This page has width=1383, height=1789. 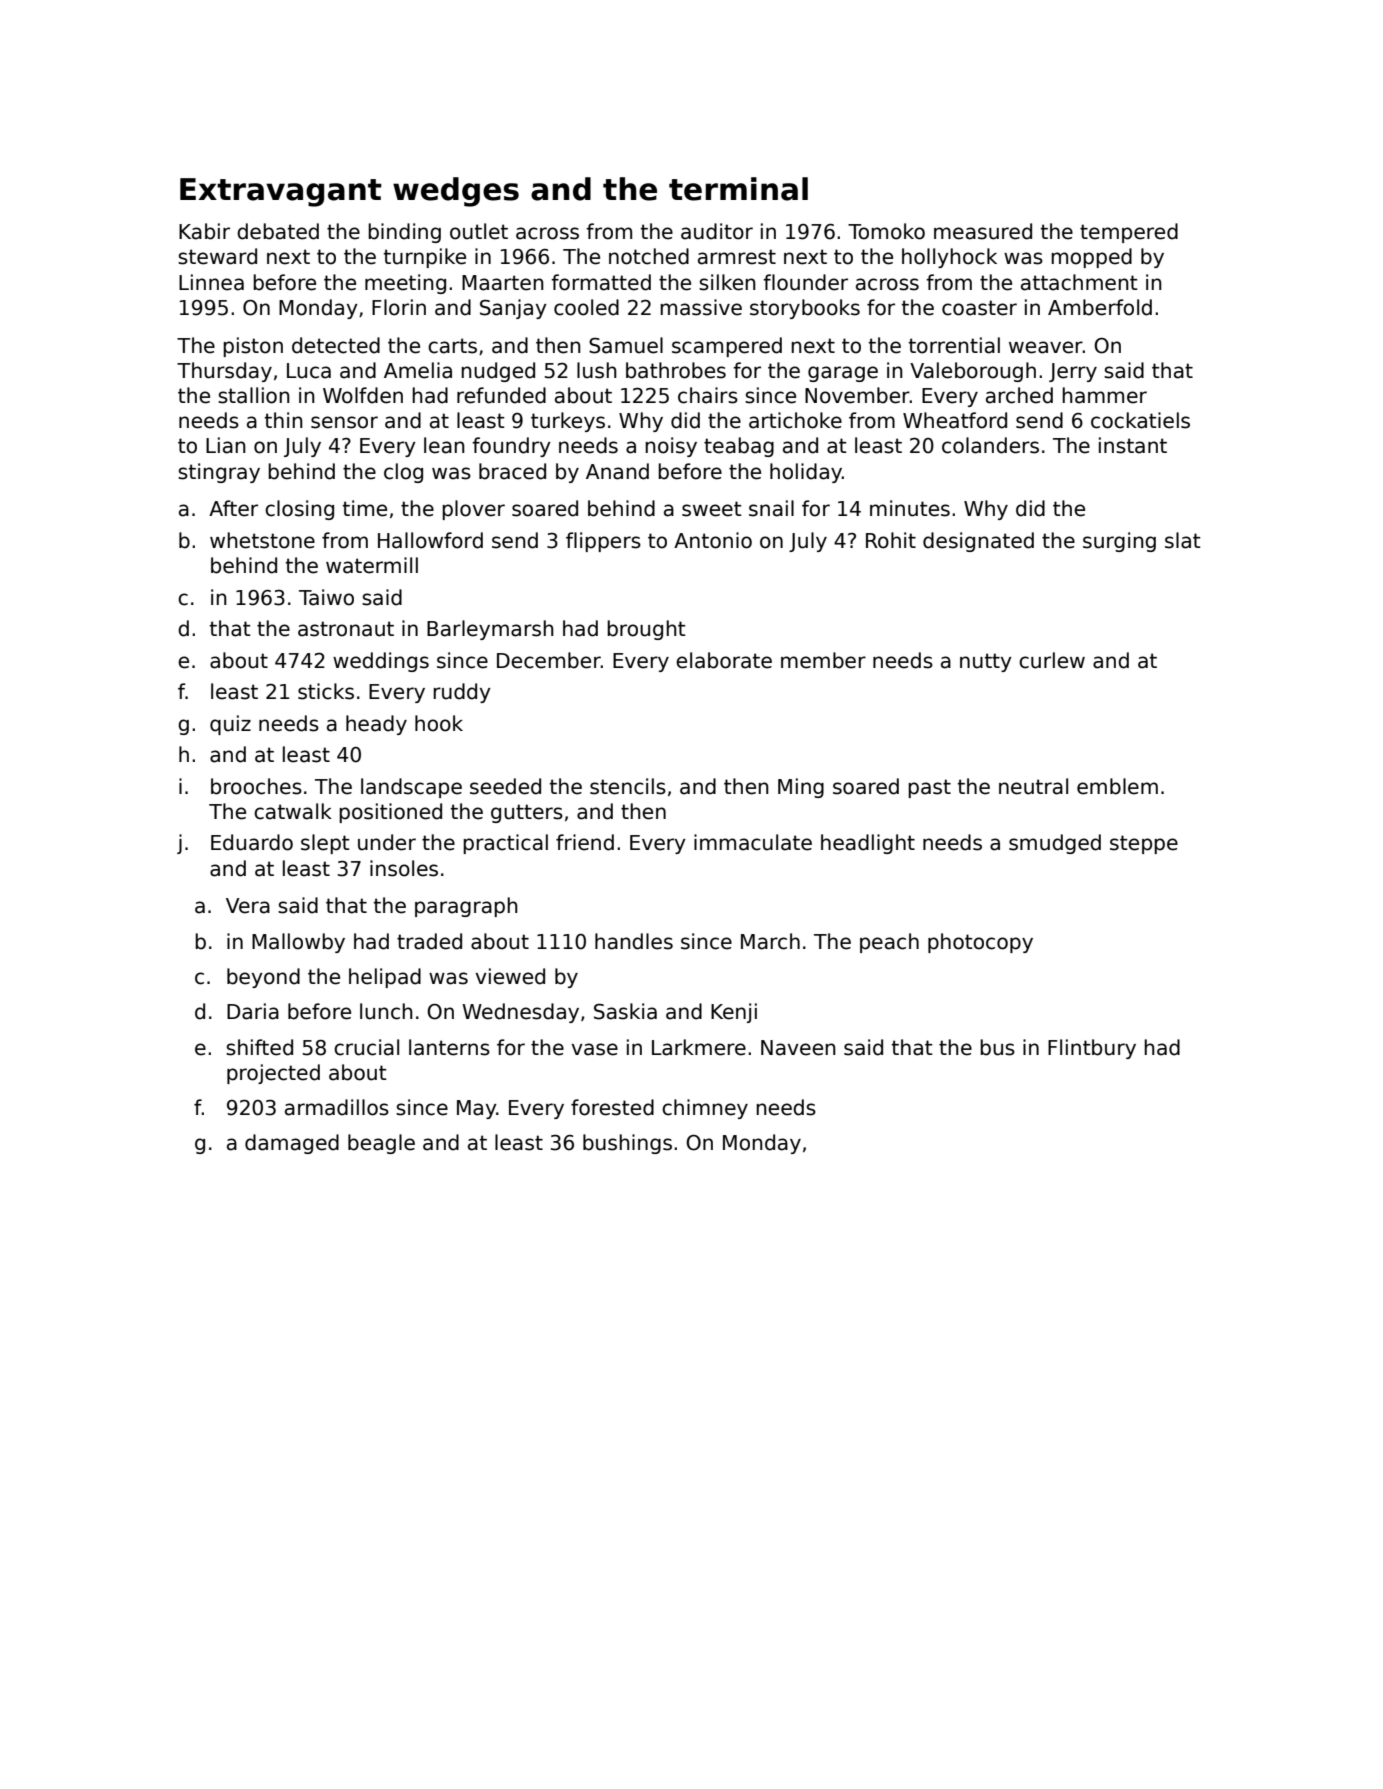 I want to click on photocopy, so click(x=980, y=943).
